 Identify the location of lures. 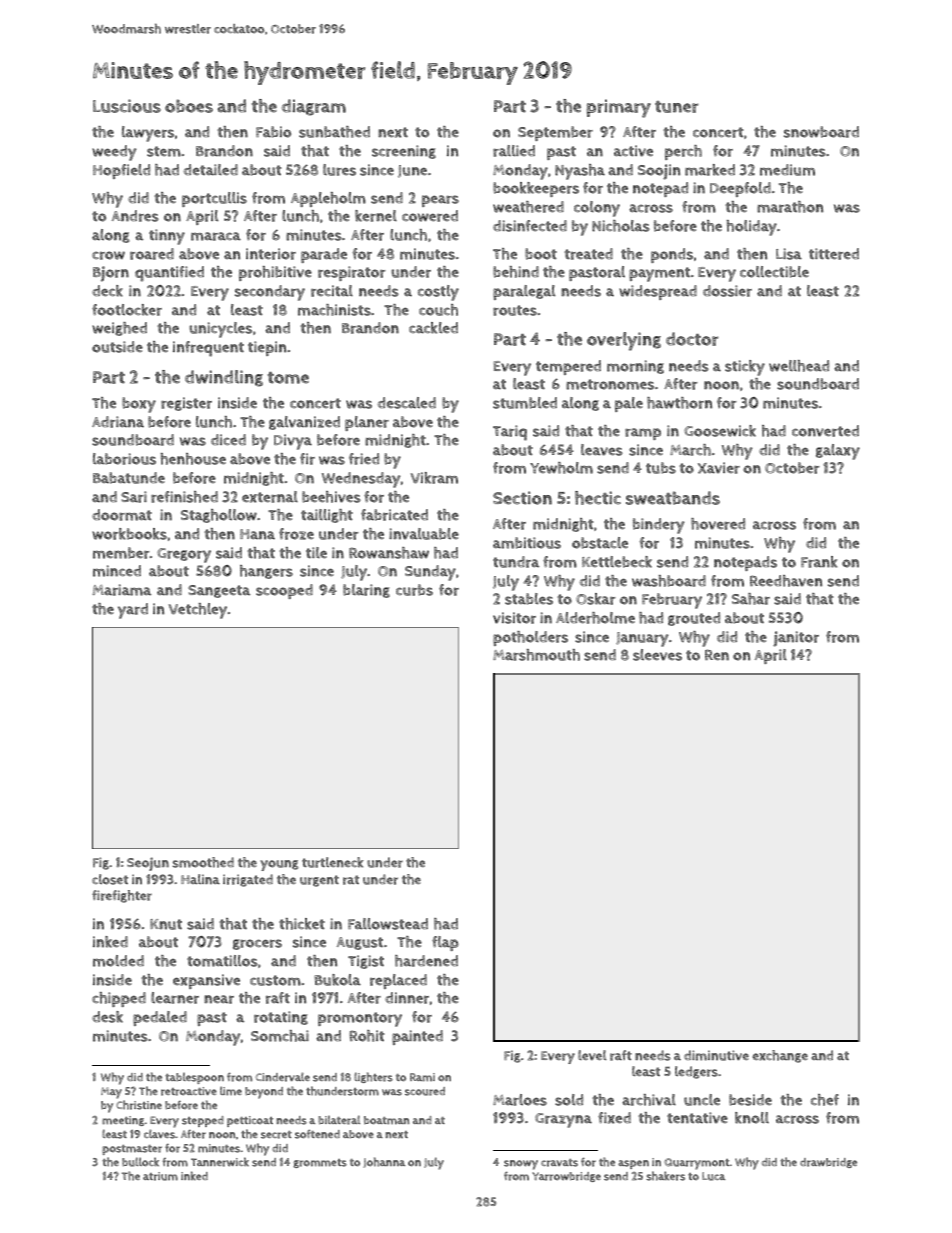
(339, 170).
